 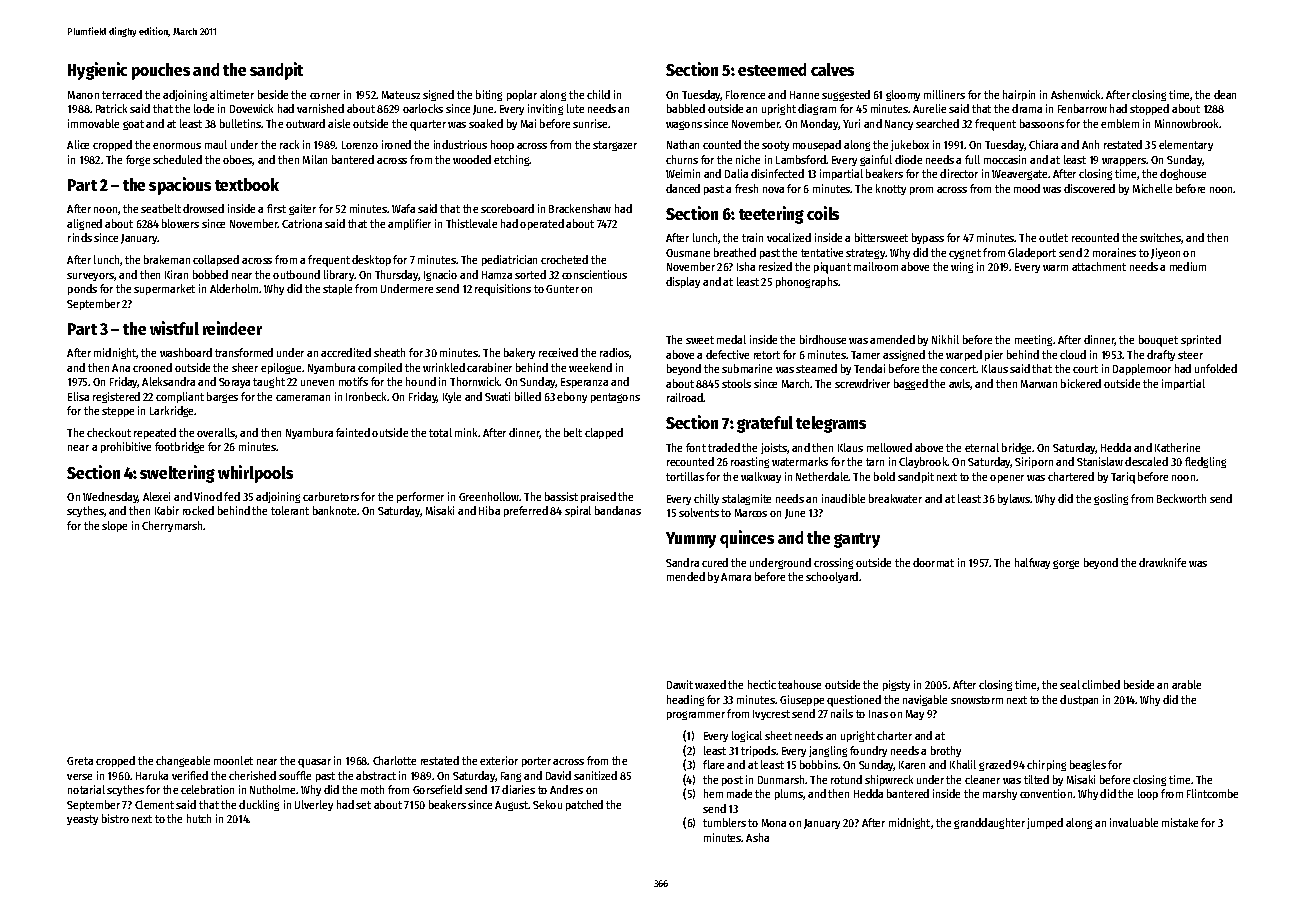 What do you see at coordinates (746, 499) in the screenshot?
I see `stalagmite` at bounding box center [746, 499].
